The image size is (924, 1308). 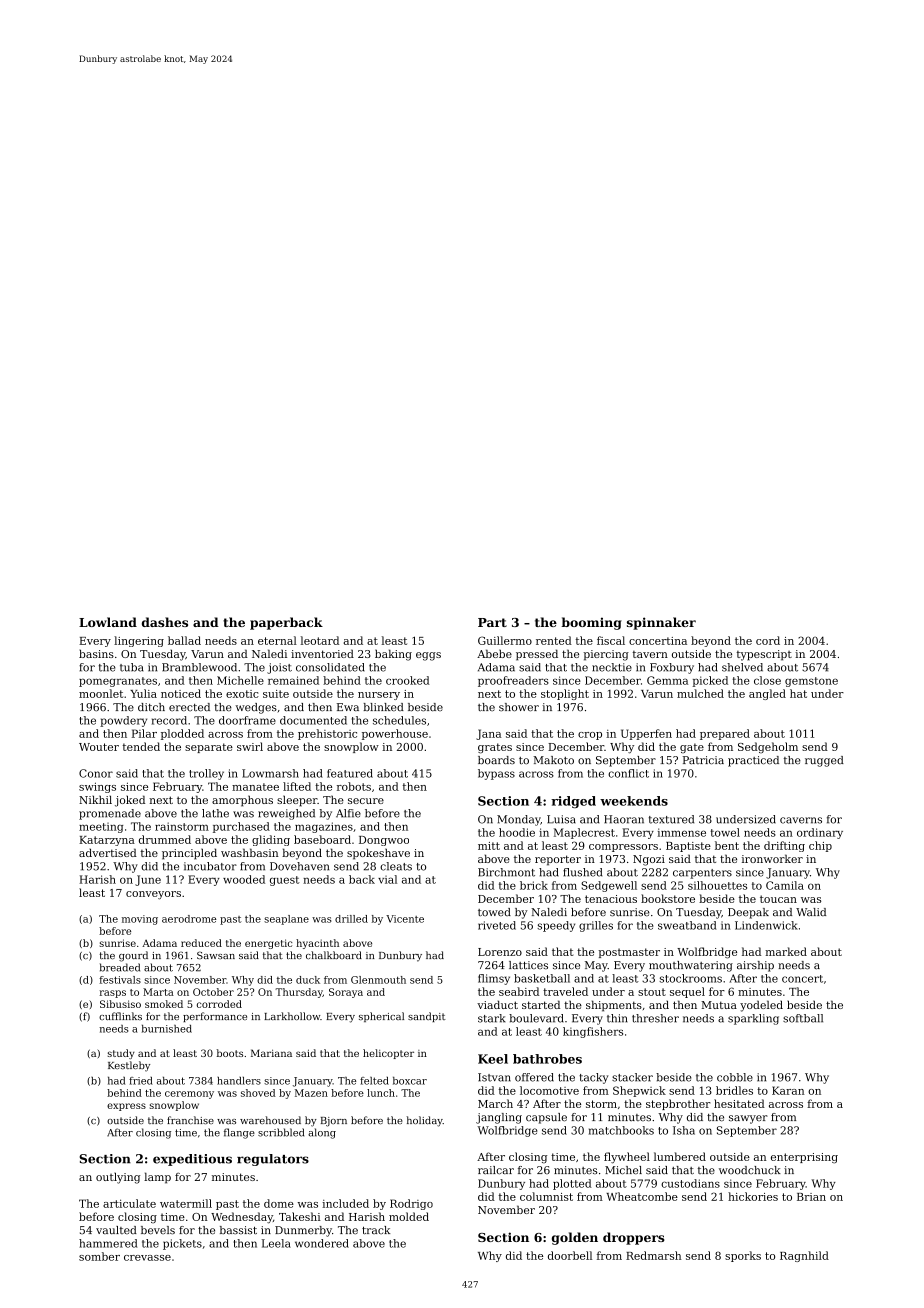 I want to click on vaulted, so click(x=116, y=1230).
